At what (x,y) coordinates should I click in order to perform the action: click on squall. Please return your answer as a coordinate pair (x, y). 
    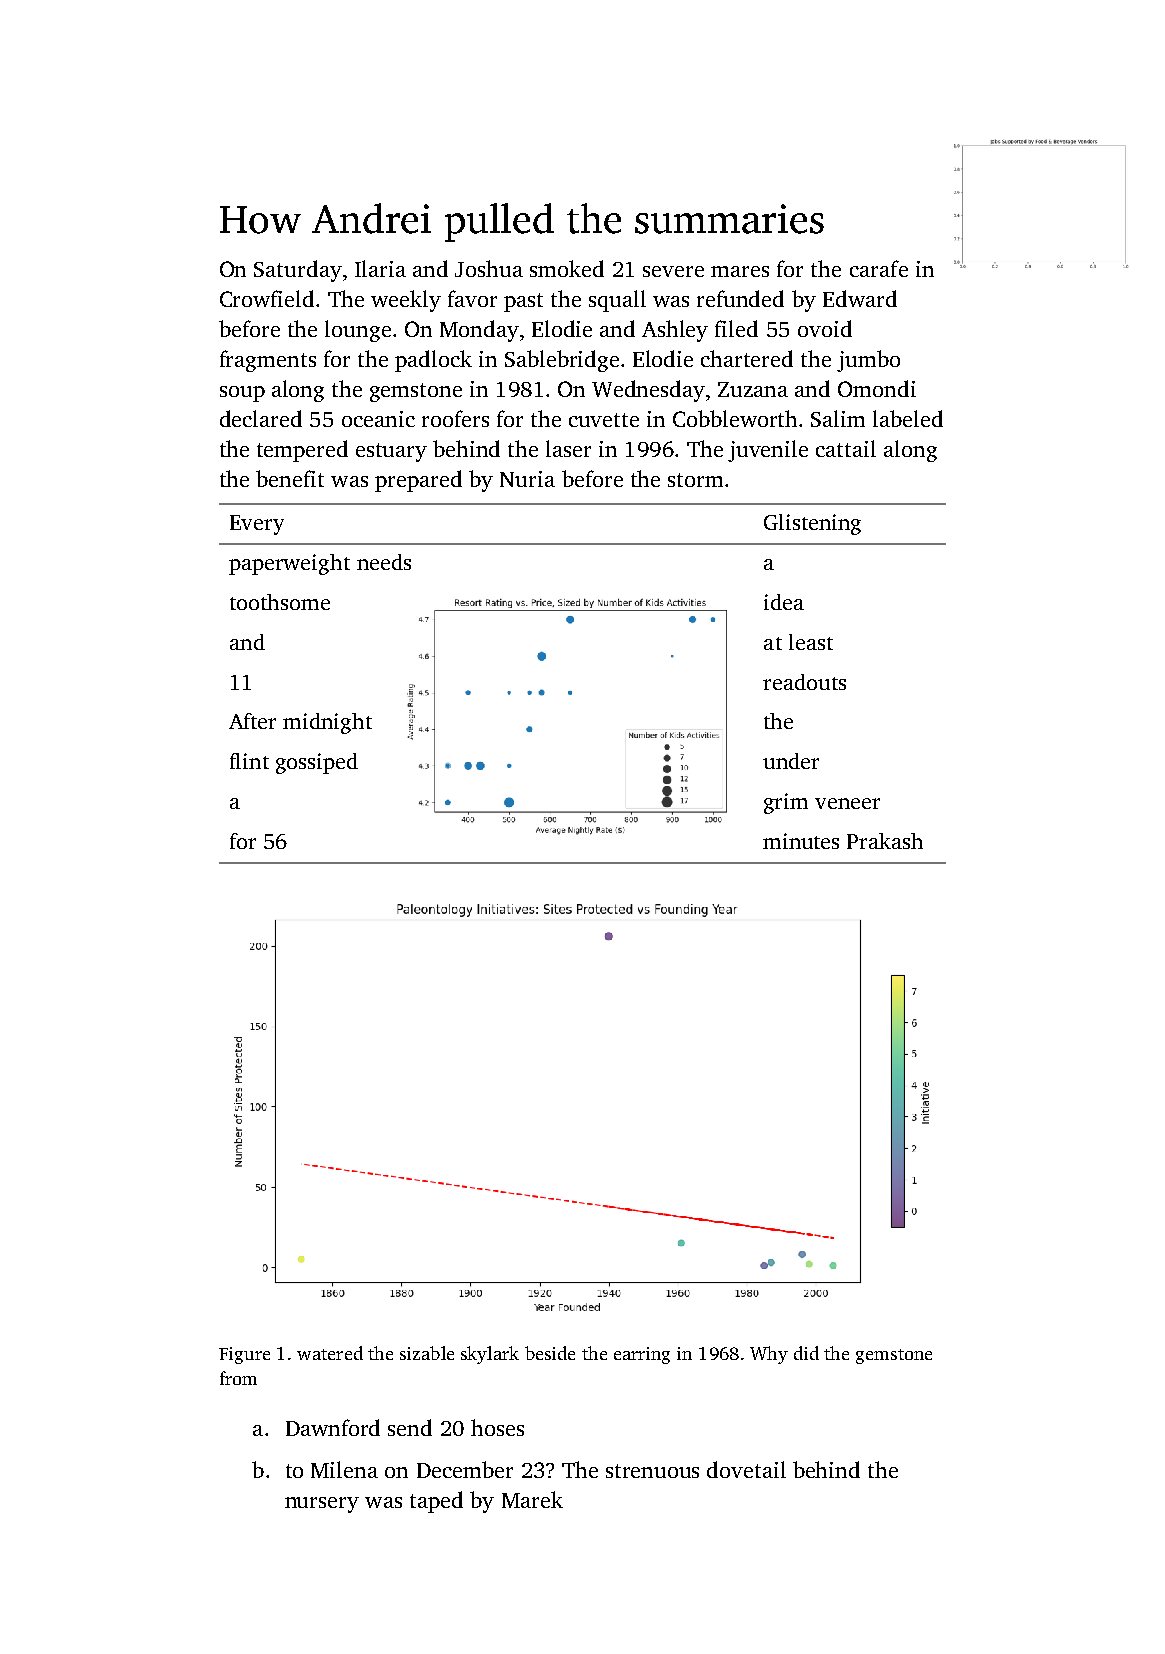
    Looking at the image, I should click on (617, 301).
